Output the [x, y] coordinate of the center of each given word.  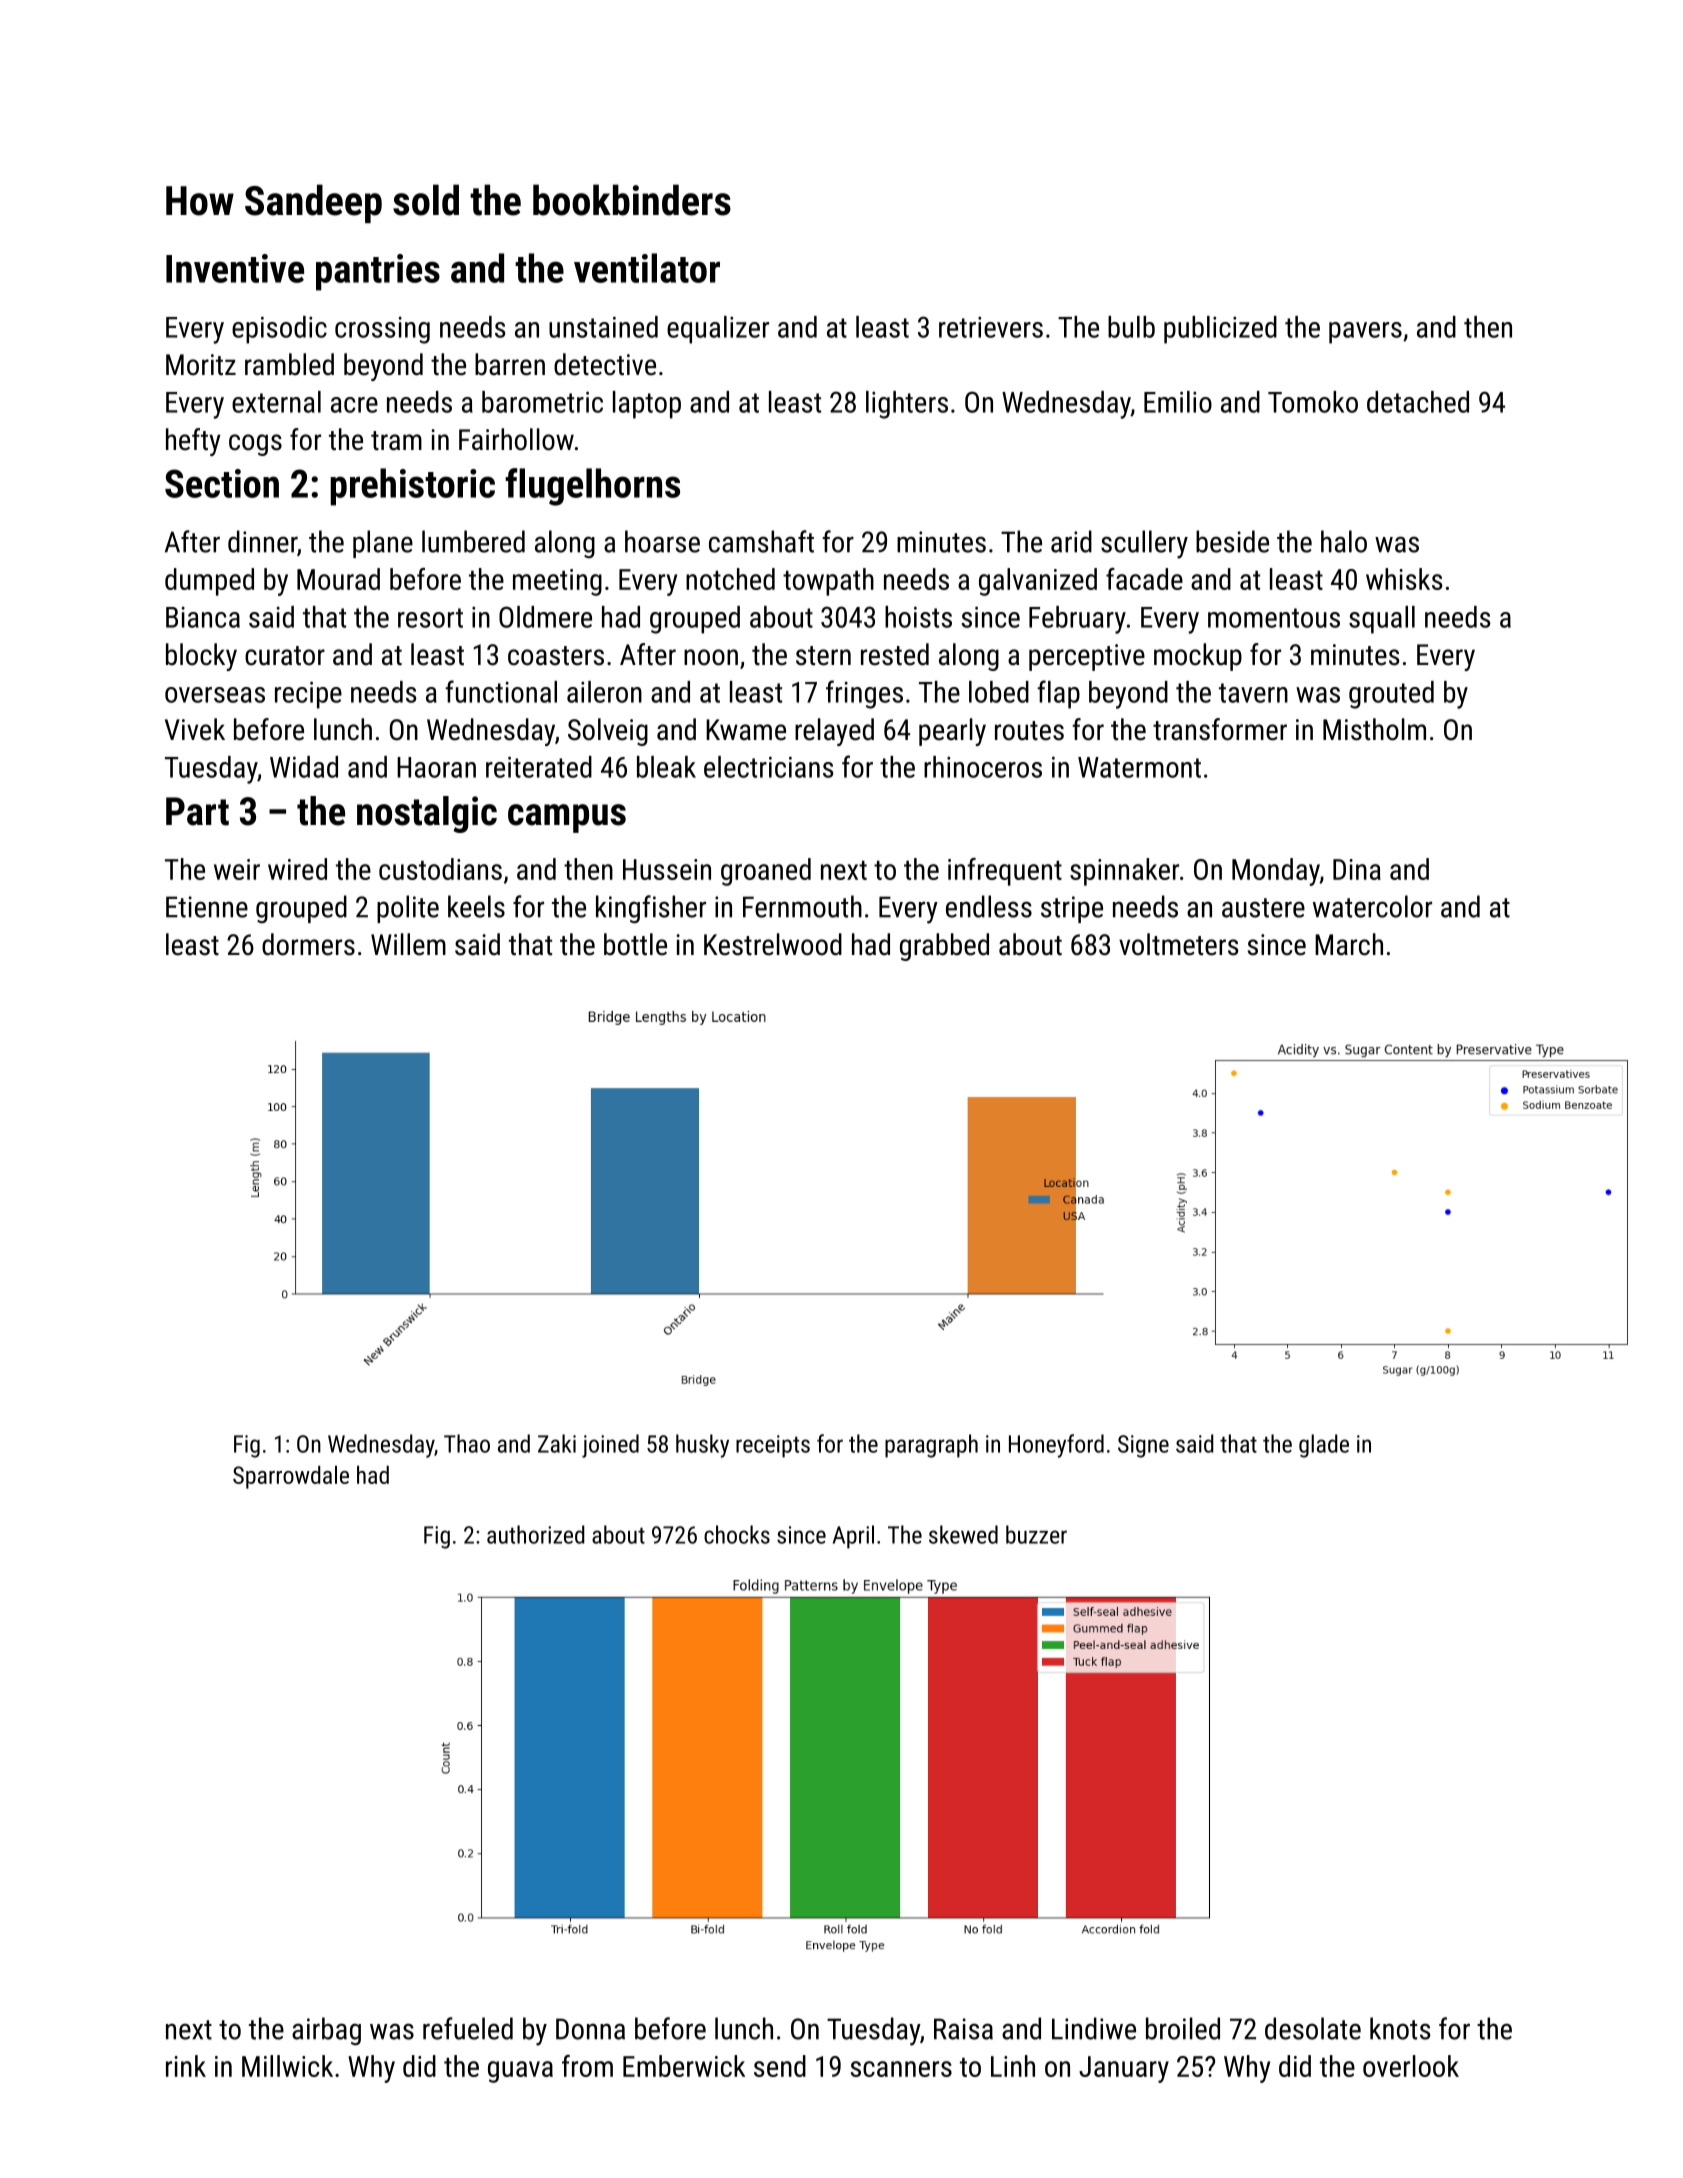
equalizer [718, 330]
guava [520, 2072]
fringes [864, 694]
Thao [467, 1443]
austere [1263, 908]
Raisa [963, 2029]
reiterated [539, 767]
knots [1400, 2028]
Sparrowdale [291, 1477]
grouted [1391, 695]
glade [1324, 1446]
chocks [737, 1534]
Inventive [235, 268]
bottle [635, 944]
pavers [1365, 333]
